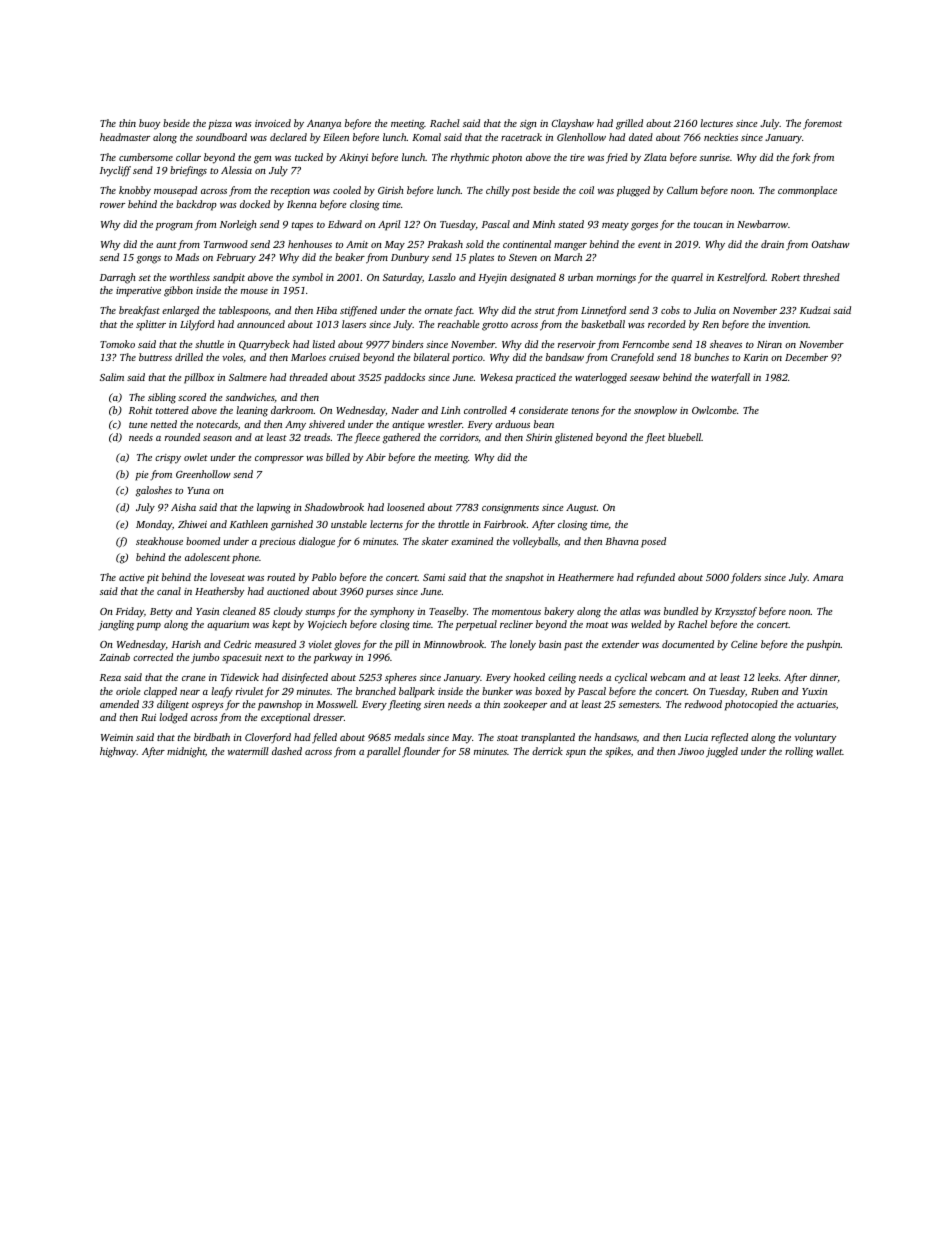  I want to click on Linnetford, so click(603, 311).
